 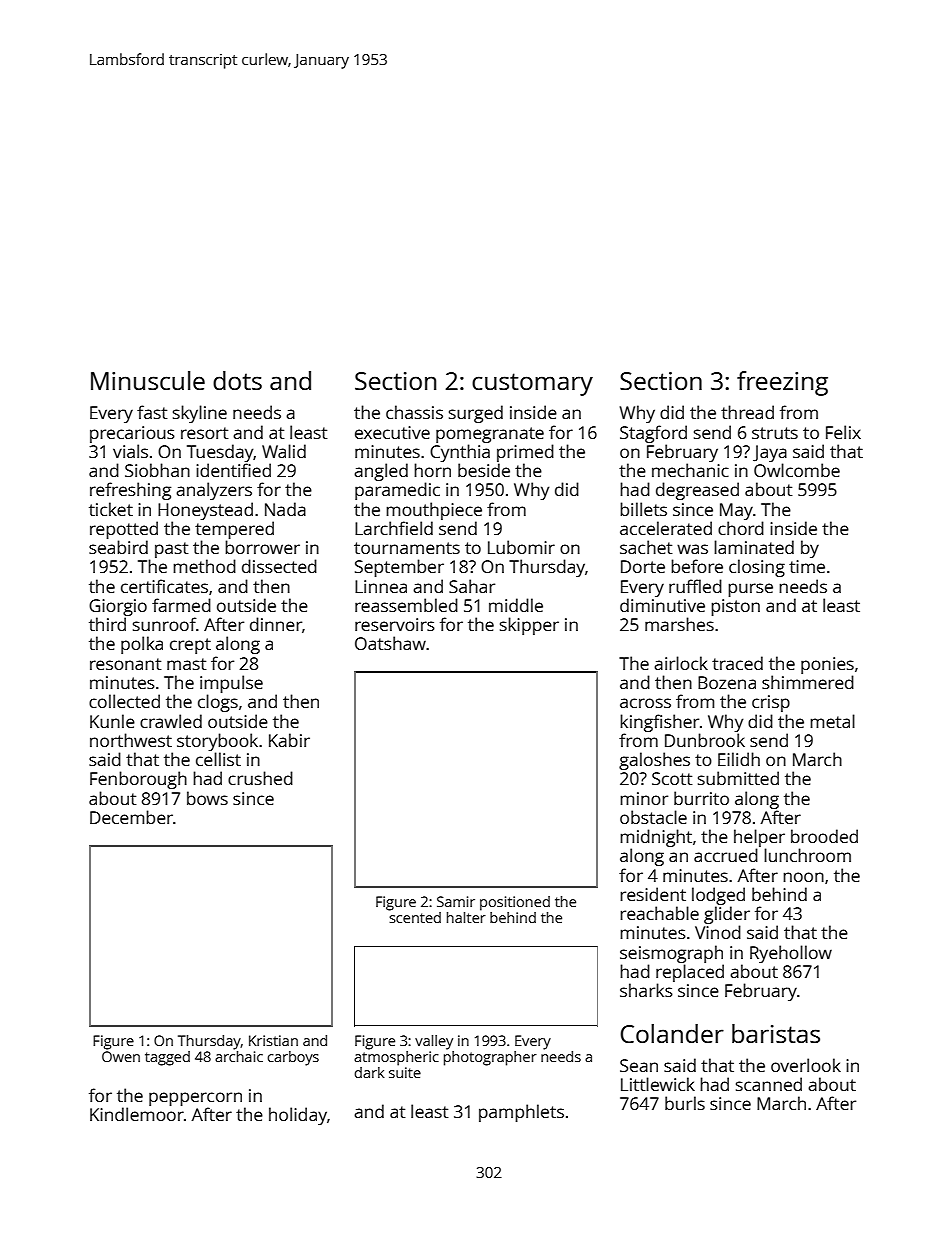 I want to click on peppercorn, so click(x=195, y=1099).
